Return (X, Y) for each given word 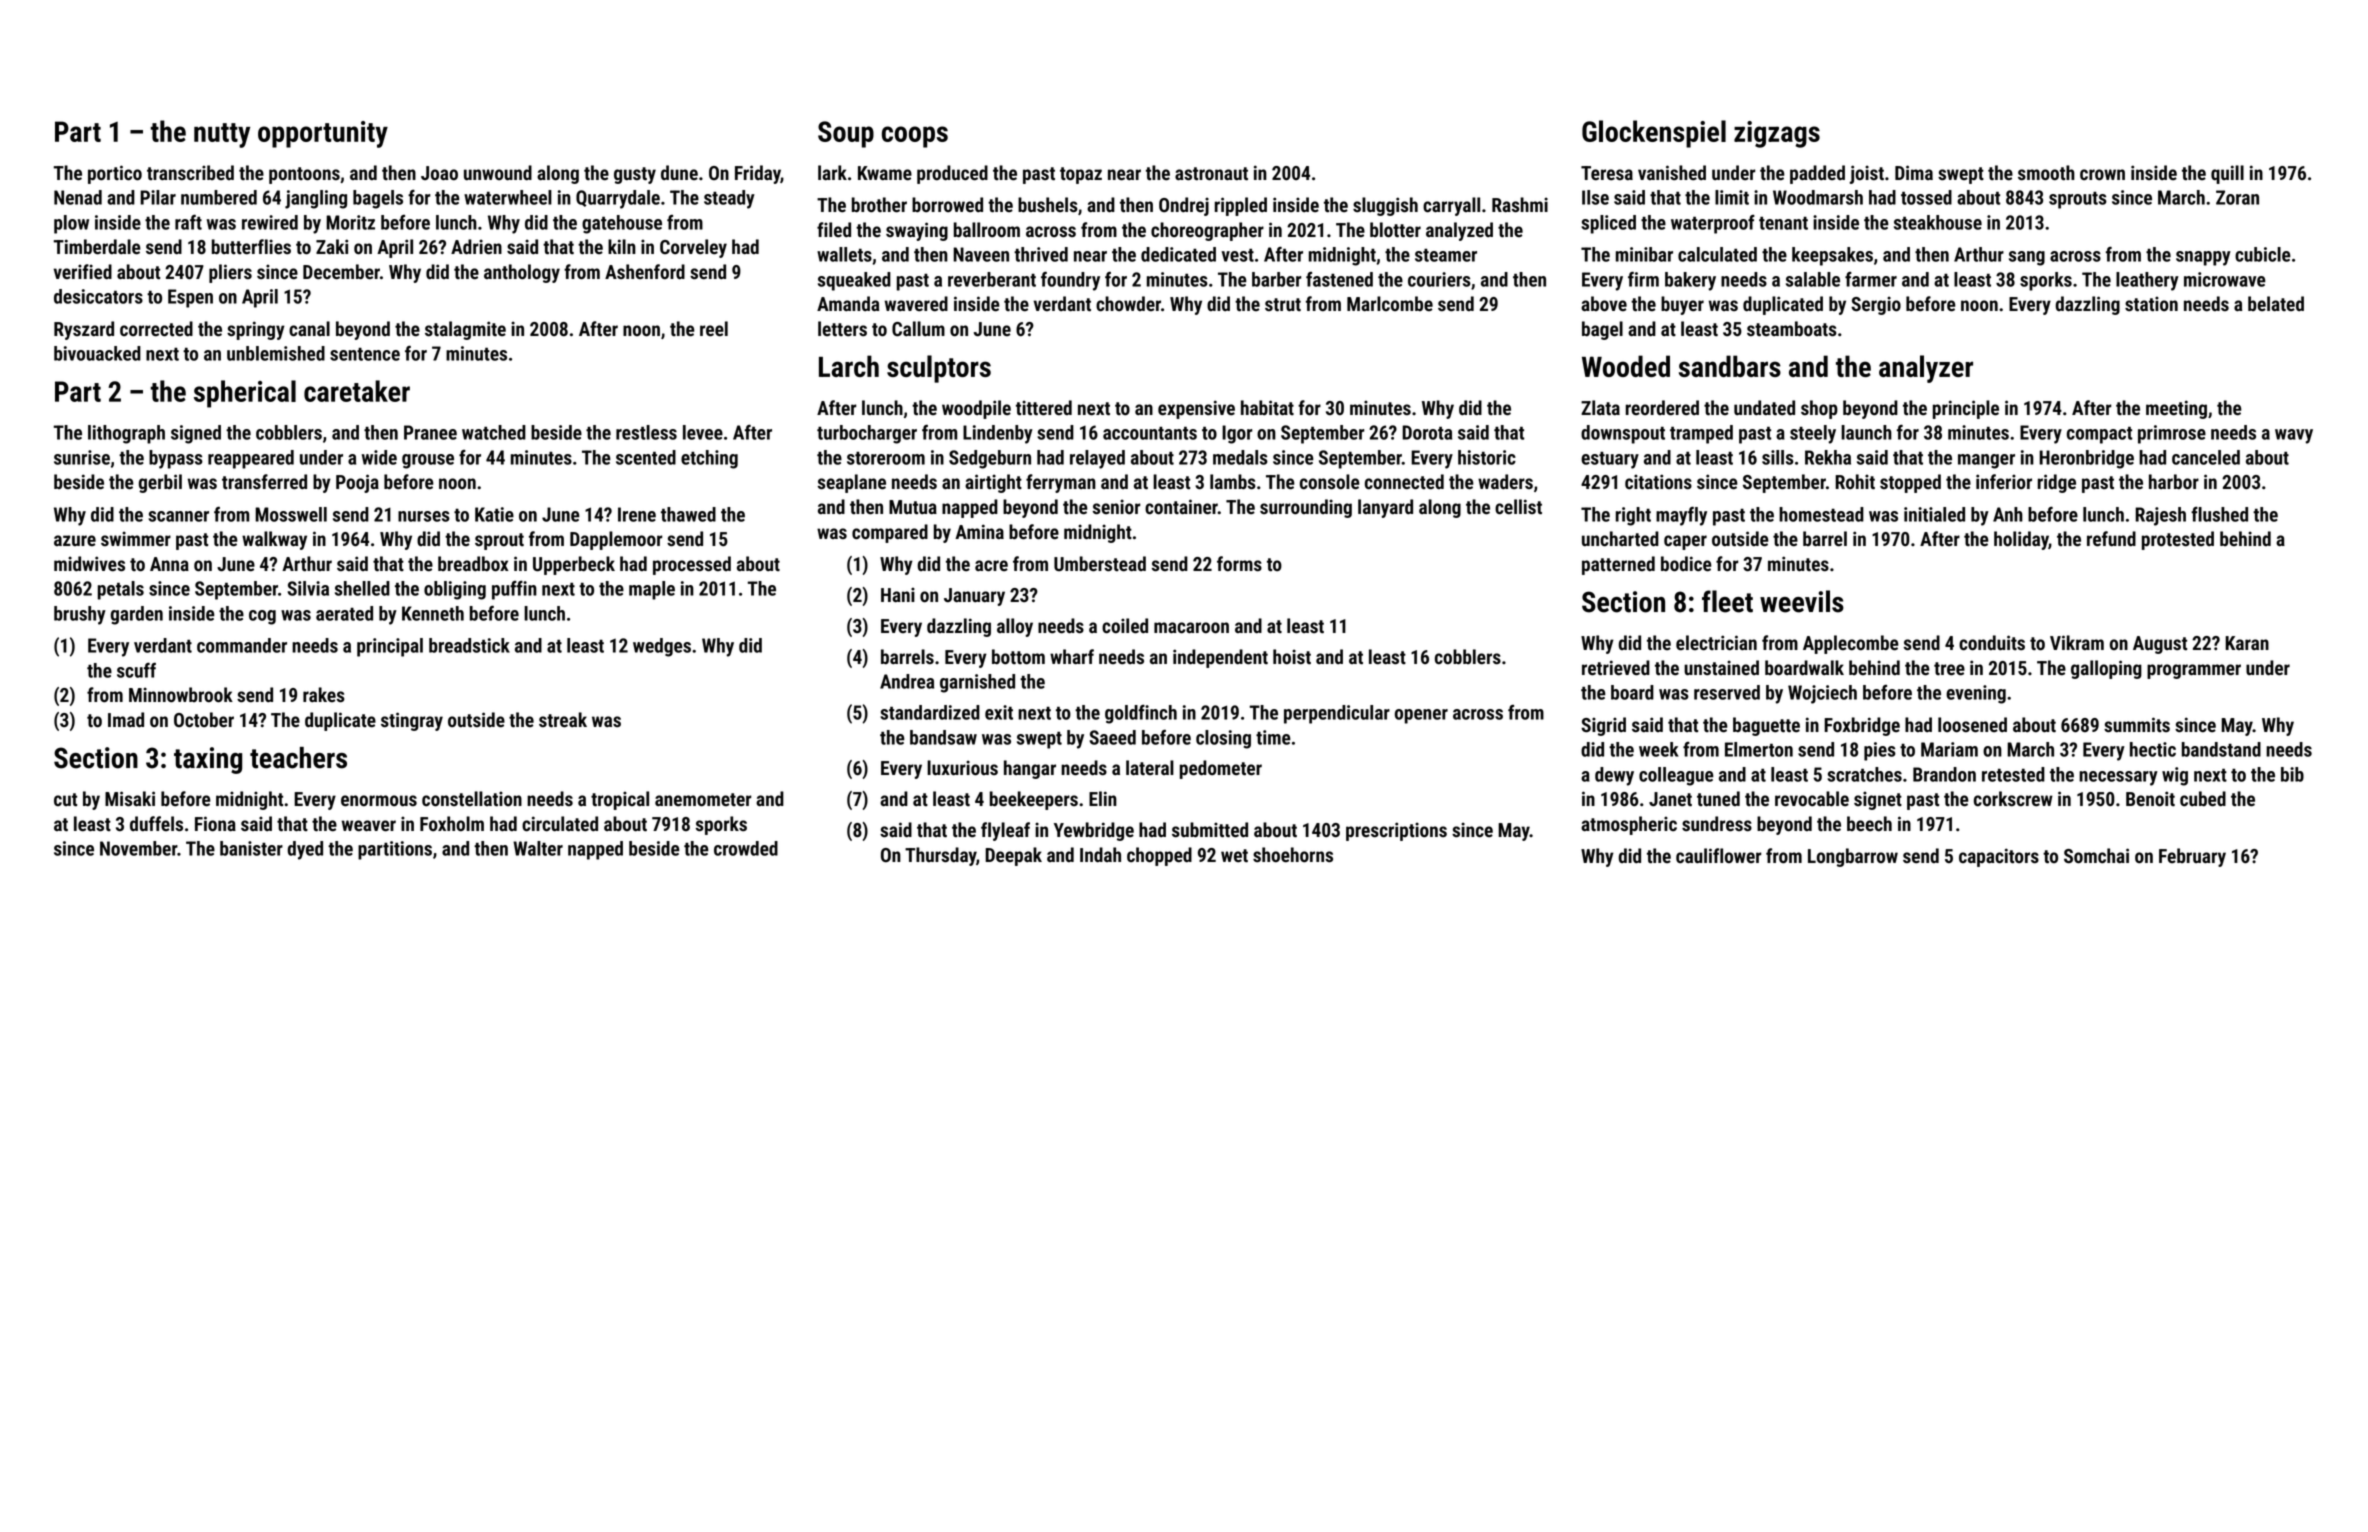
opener (1421, 716)
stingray (412, 721)
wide (379, 457)
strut (1283, 305)
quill (2227, 174)
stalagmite (465, 330)
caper (1685, 542)
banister (251, 848)
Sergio (1876, 305)
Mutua (913, 507)
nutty (222, 135)
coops (915, 137)
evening (1976, 694)
